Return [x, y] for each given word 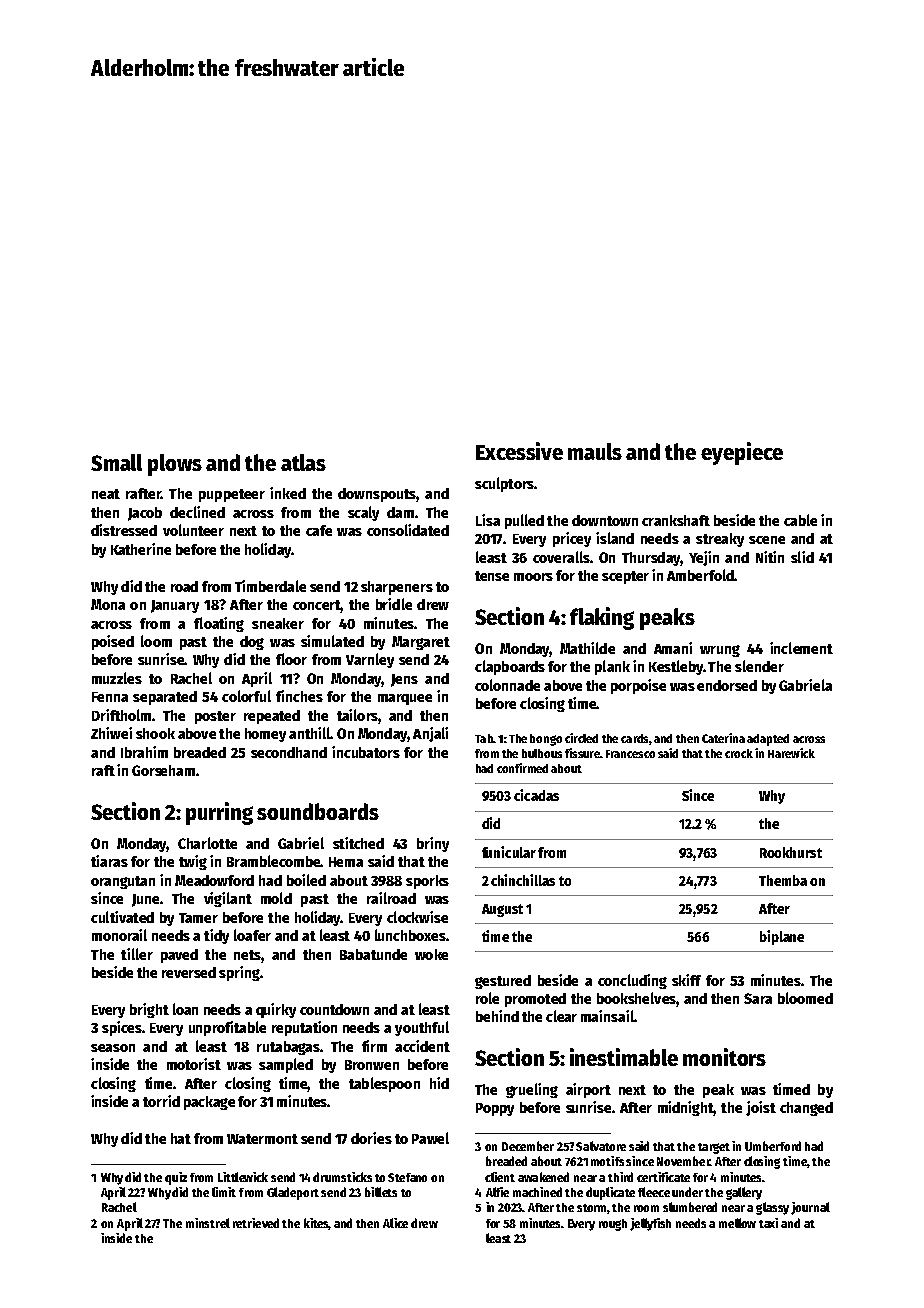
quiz [176, 1178]
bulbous [542, 753]
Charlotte [207, 843]
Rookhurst [791, 852]
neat [106, 494]
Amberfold [700, 575]
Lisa [488, 520]
